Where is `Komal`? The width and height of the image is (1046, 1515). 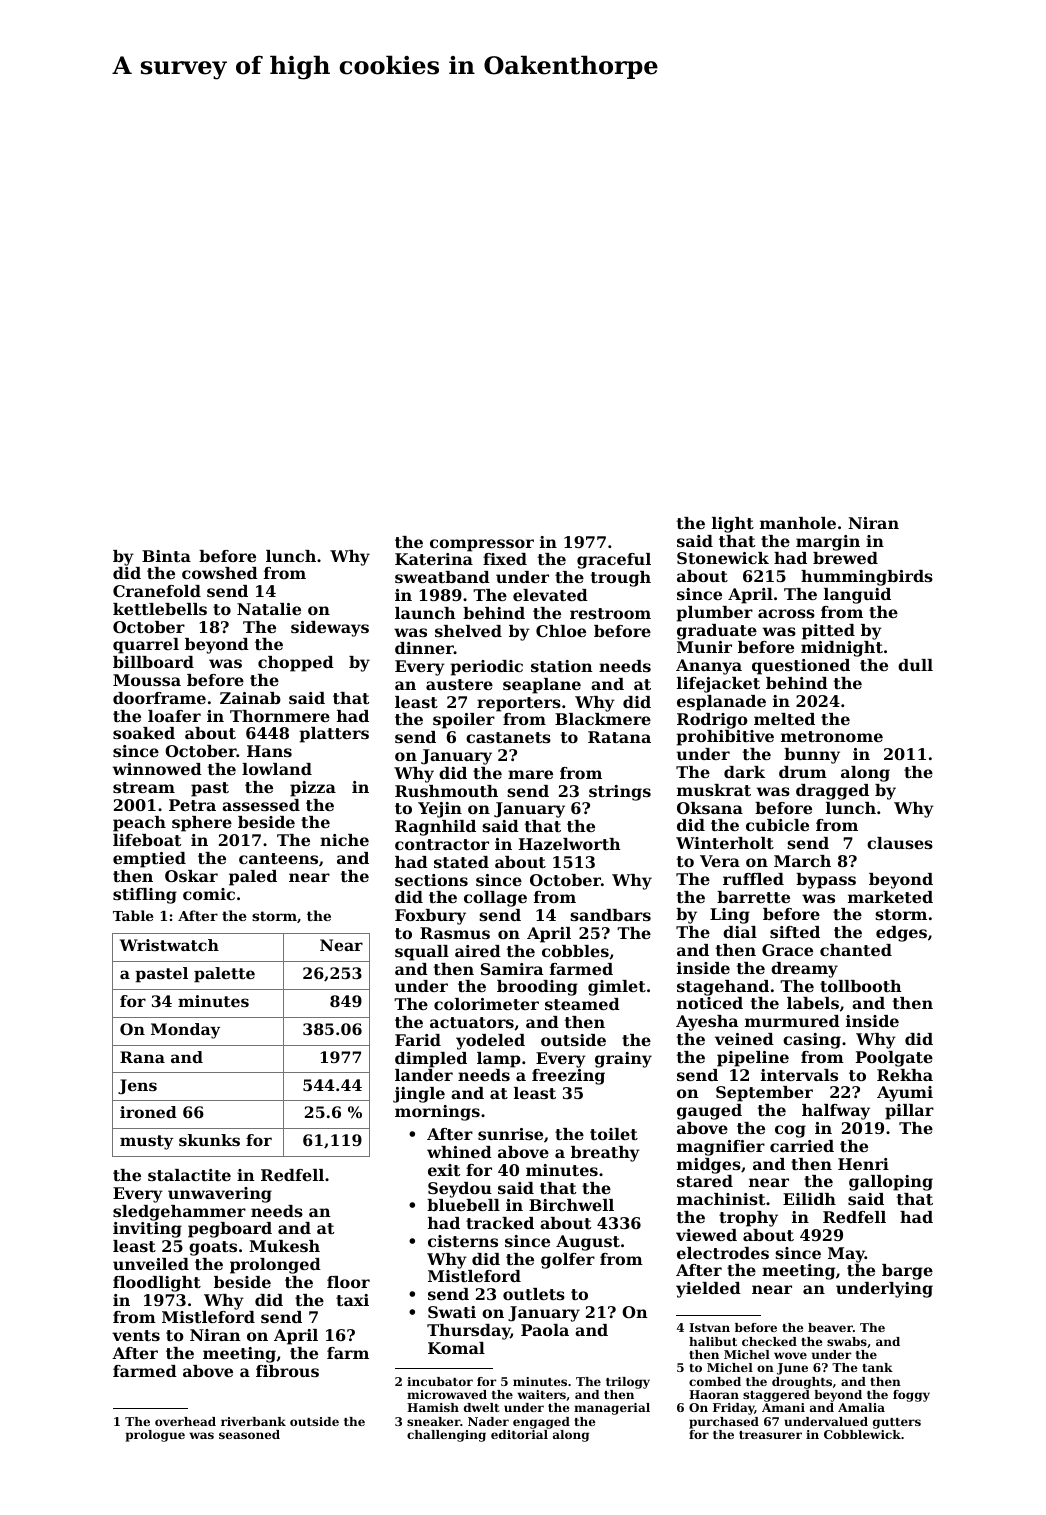
Komal is located at coordinates (456, 1348).
